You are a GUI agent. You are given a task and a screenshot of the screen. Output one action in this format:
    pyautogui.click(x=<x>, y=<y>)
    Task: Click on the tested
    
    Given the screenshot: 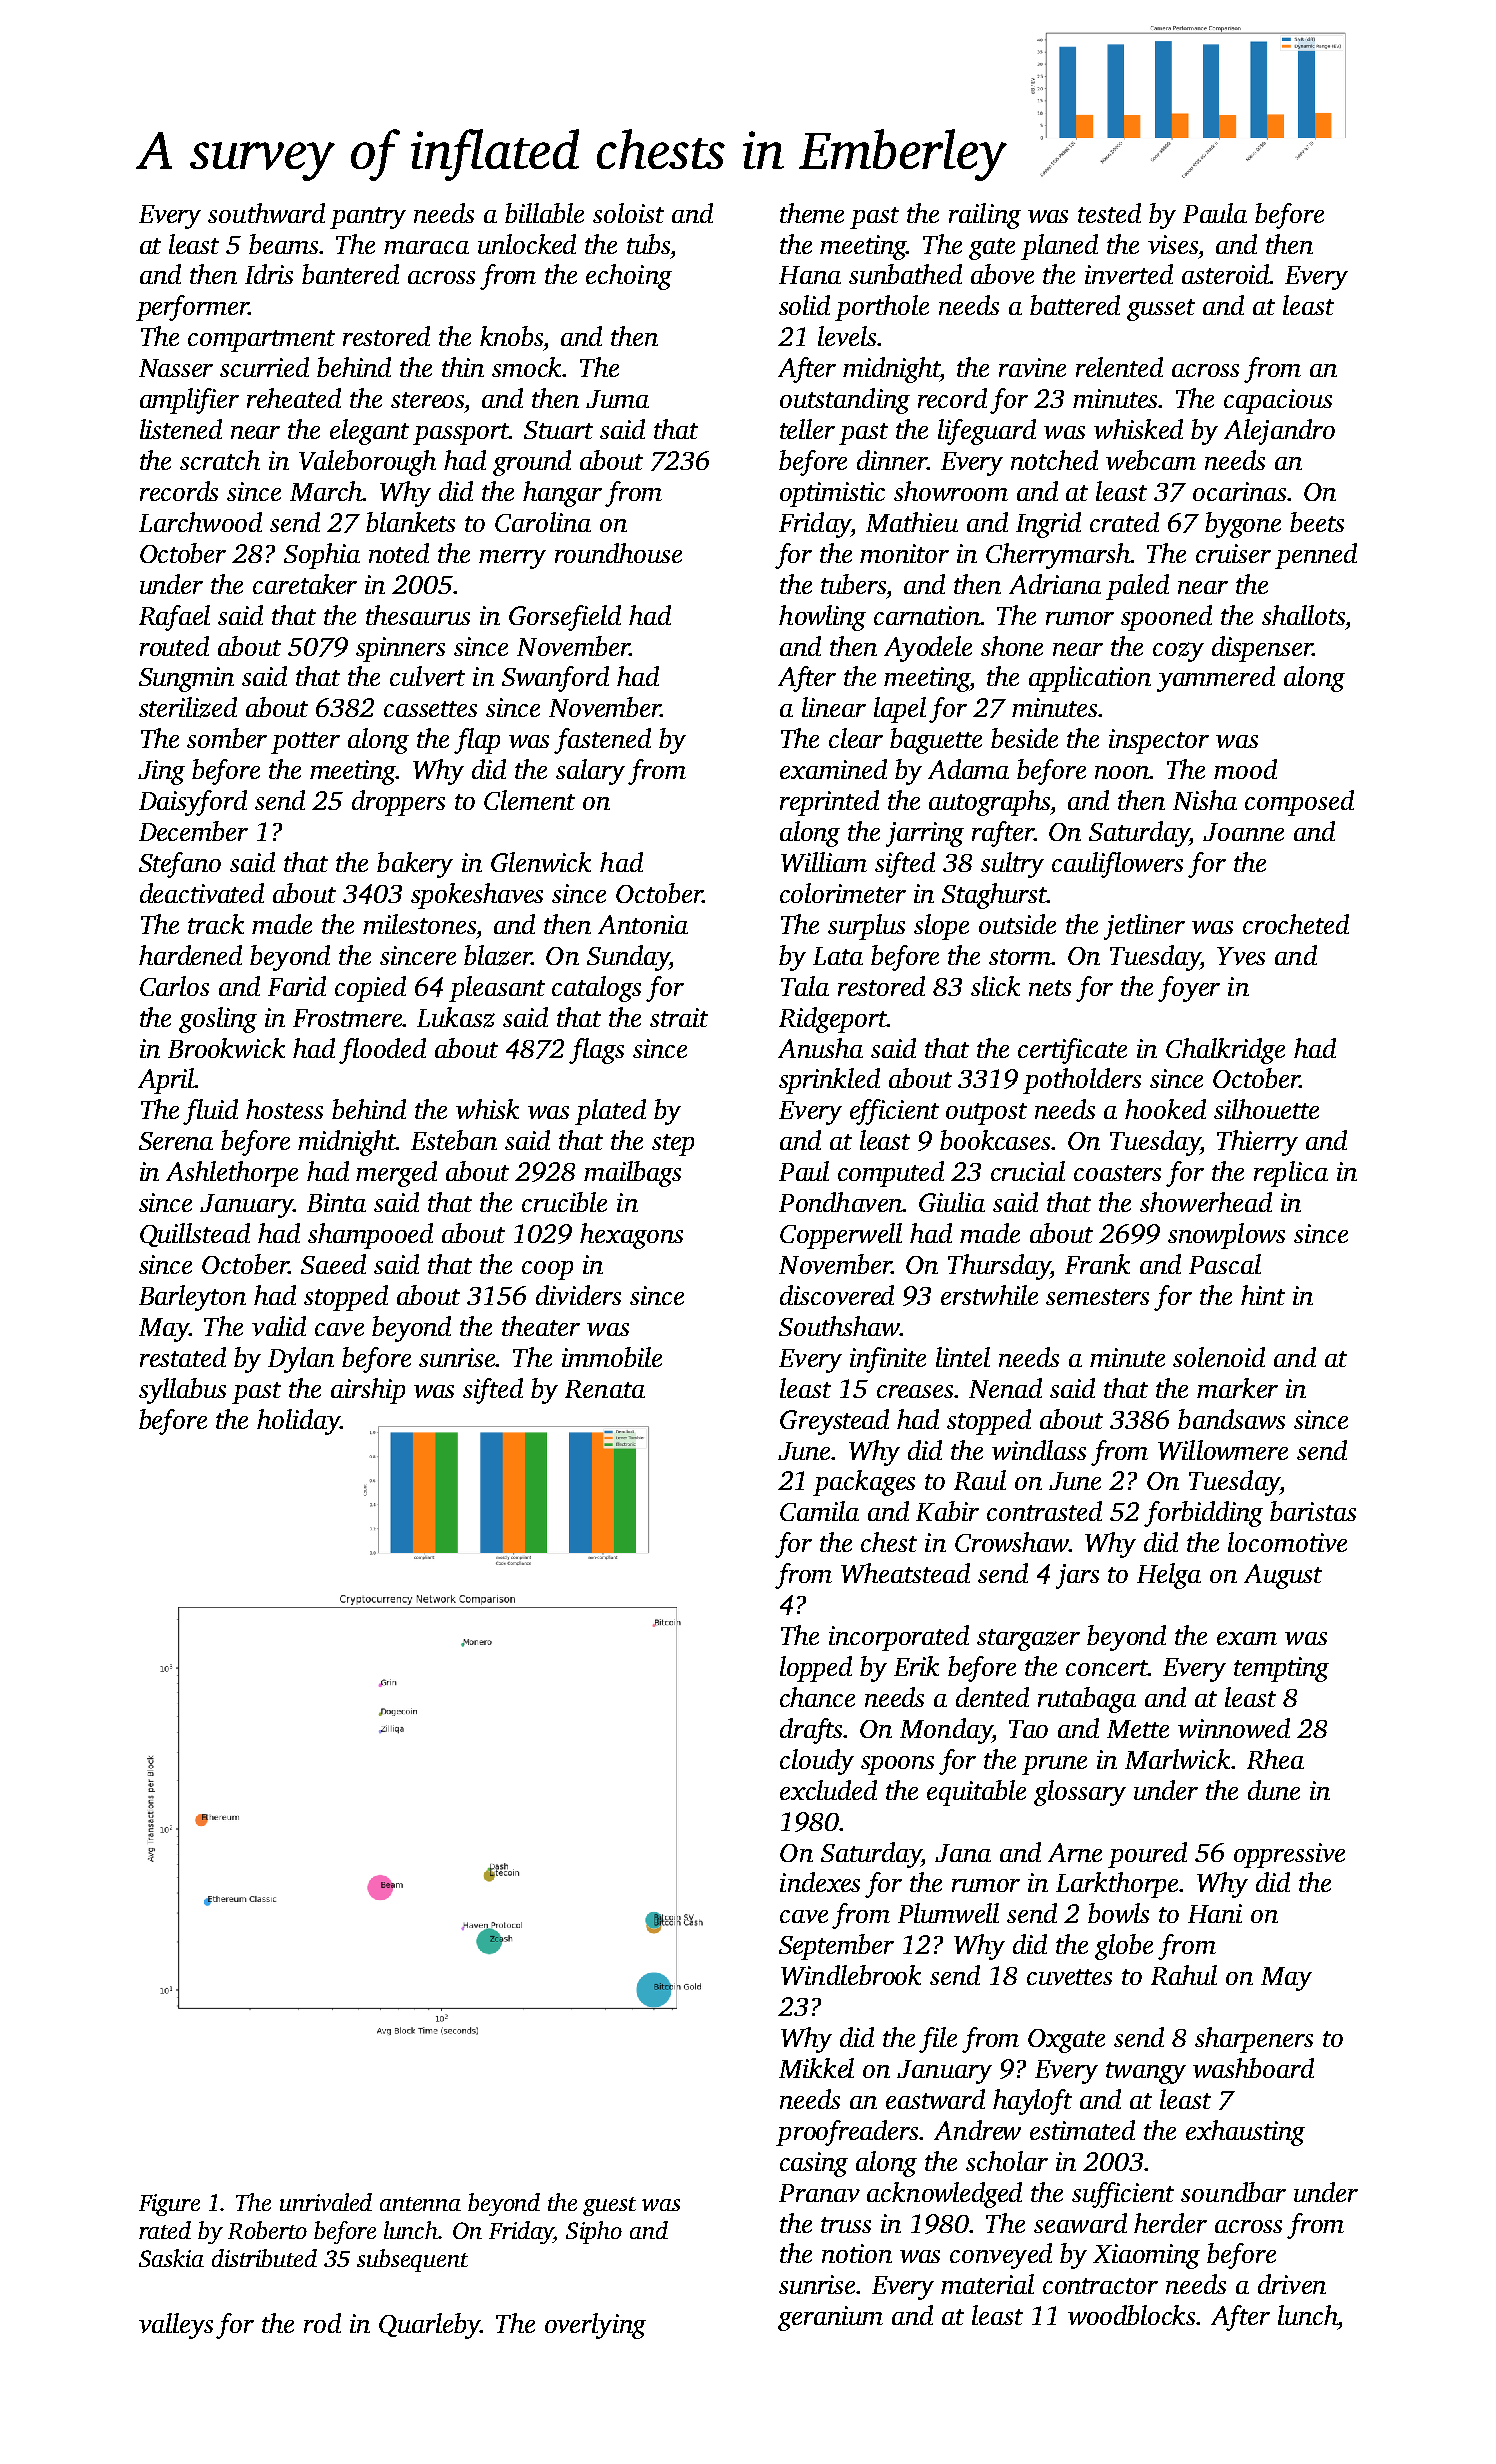 What is the action you would take?
    pyautogui.click(x=1109, y=213)
